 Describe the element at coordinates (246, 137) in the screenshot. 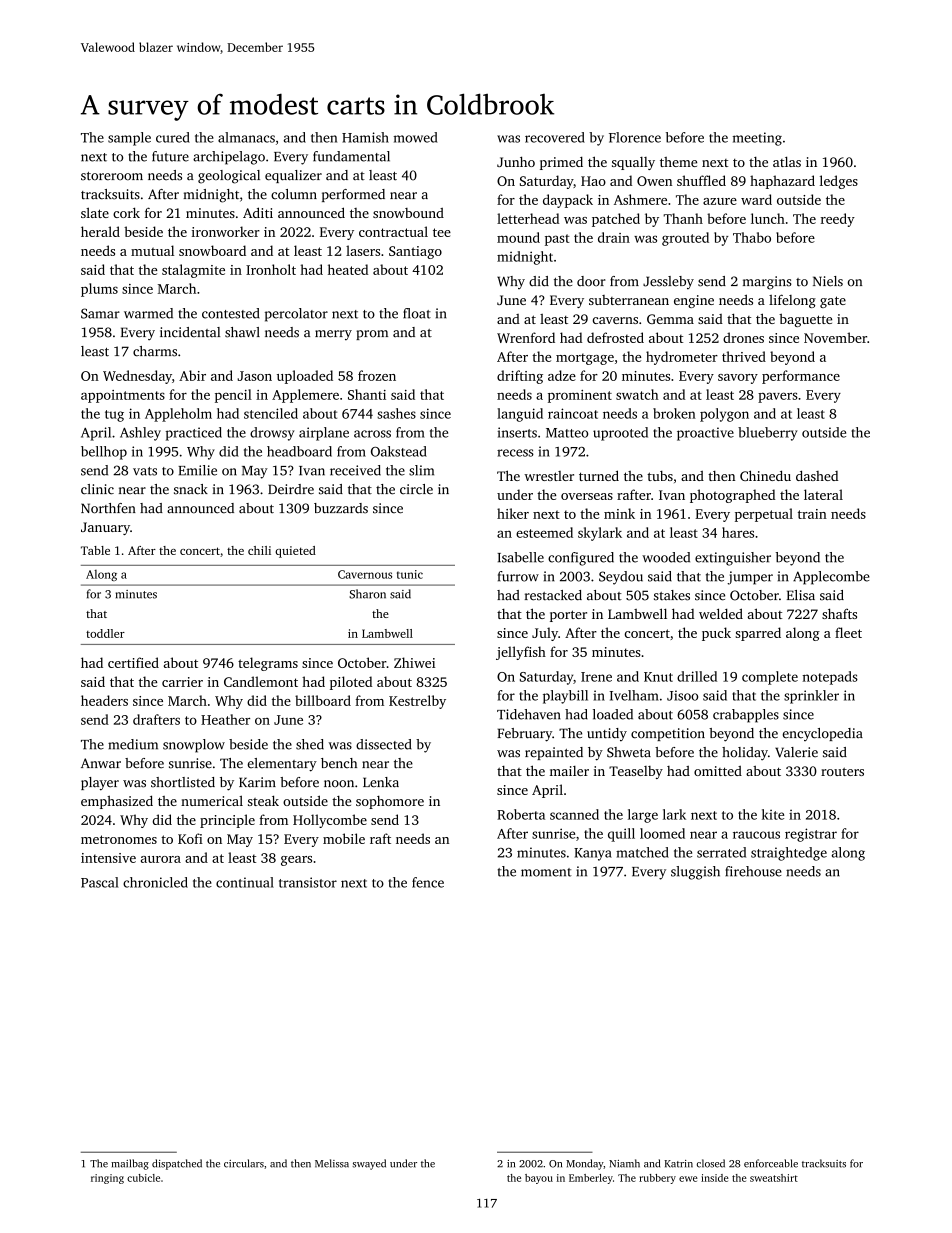

I see `almanacs` at that location.
